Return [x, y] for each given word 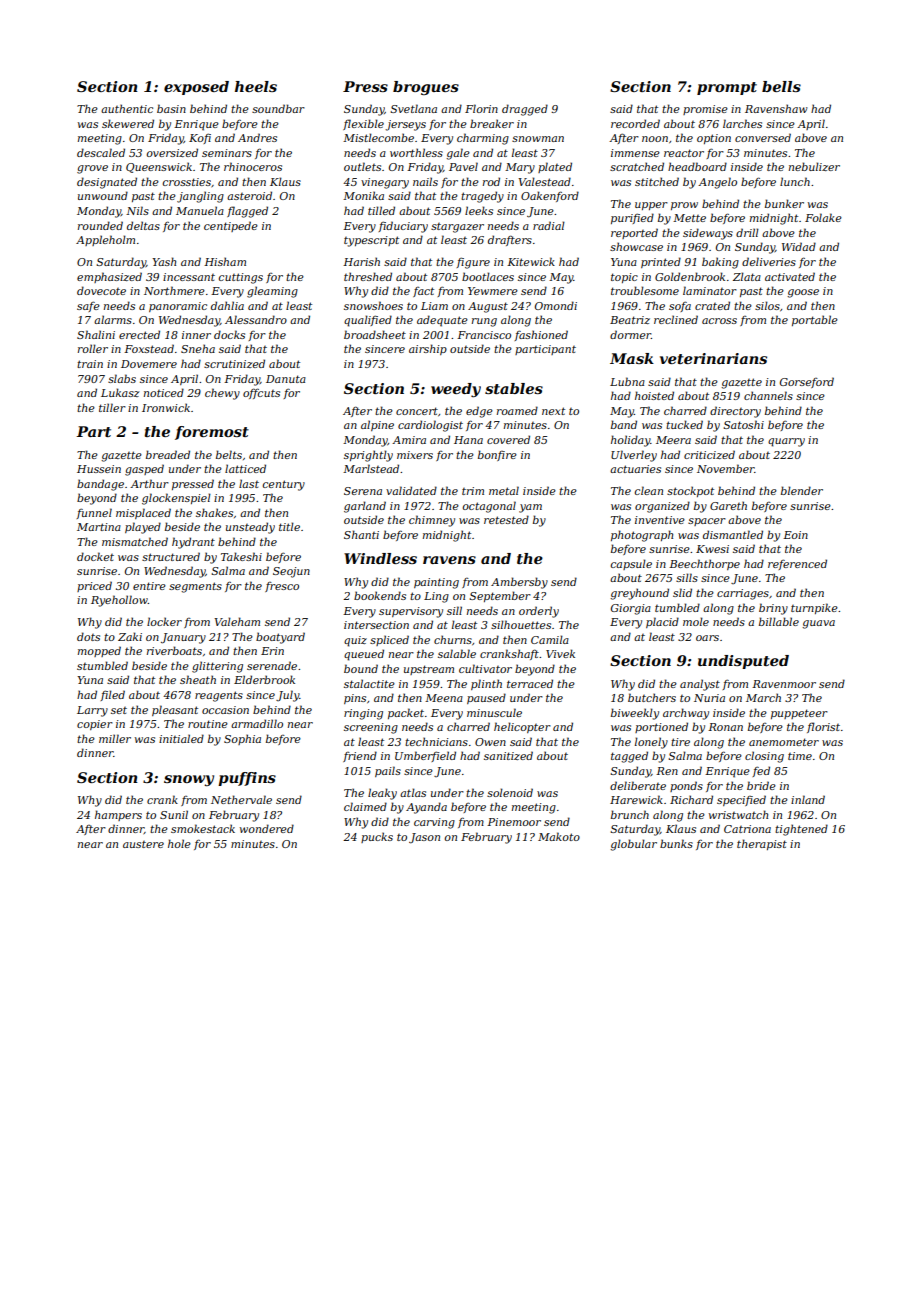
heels [256, 86]
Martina [99, 527]
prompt [727, 88]
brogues [426, 88]
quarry [786, 442]
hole [179, 843]
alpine [377, 425]
